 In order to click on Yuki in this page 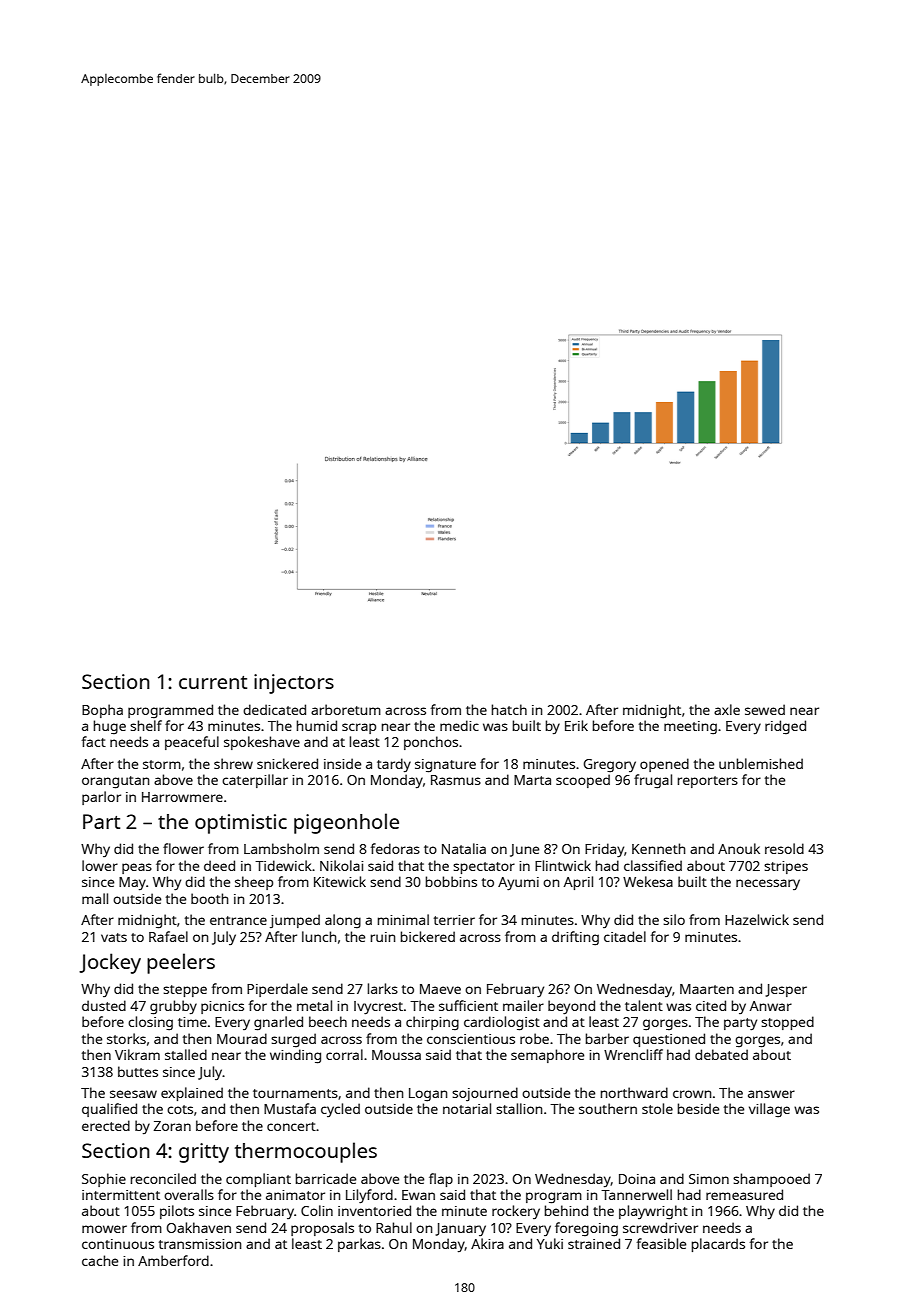, I will do `click(550, 1243)`.
